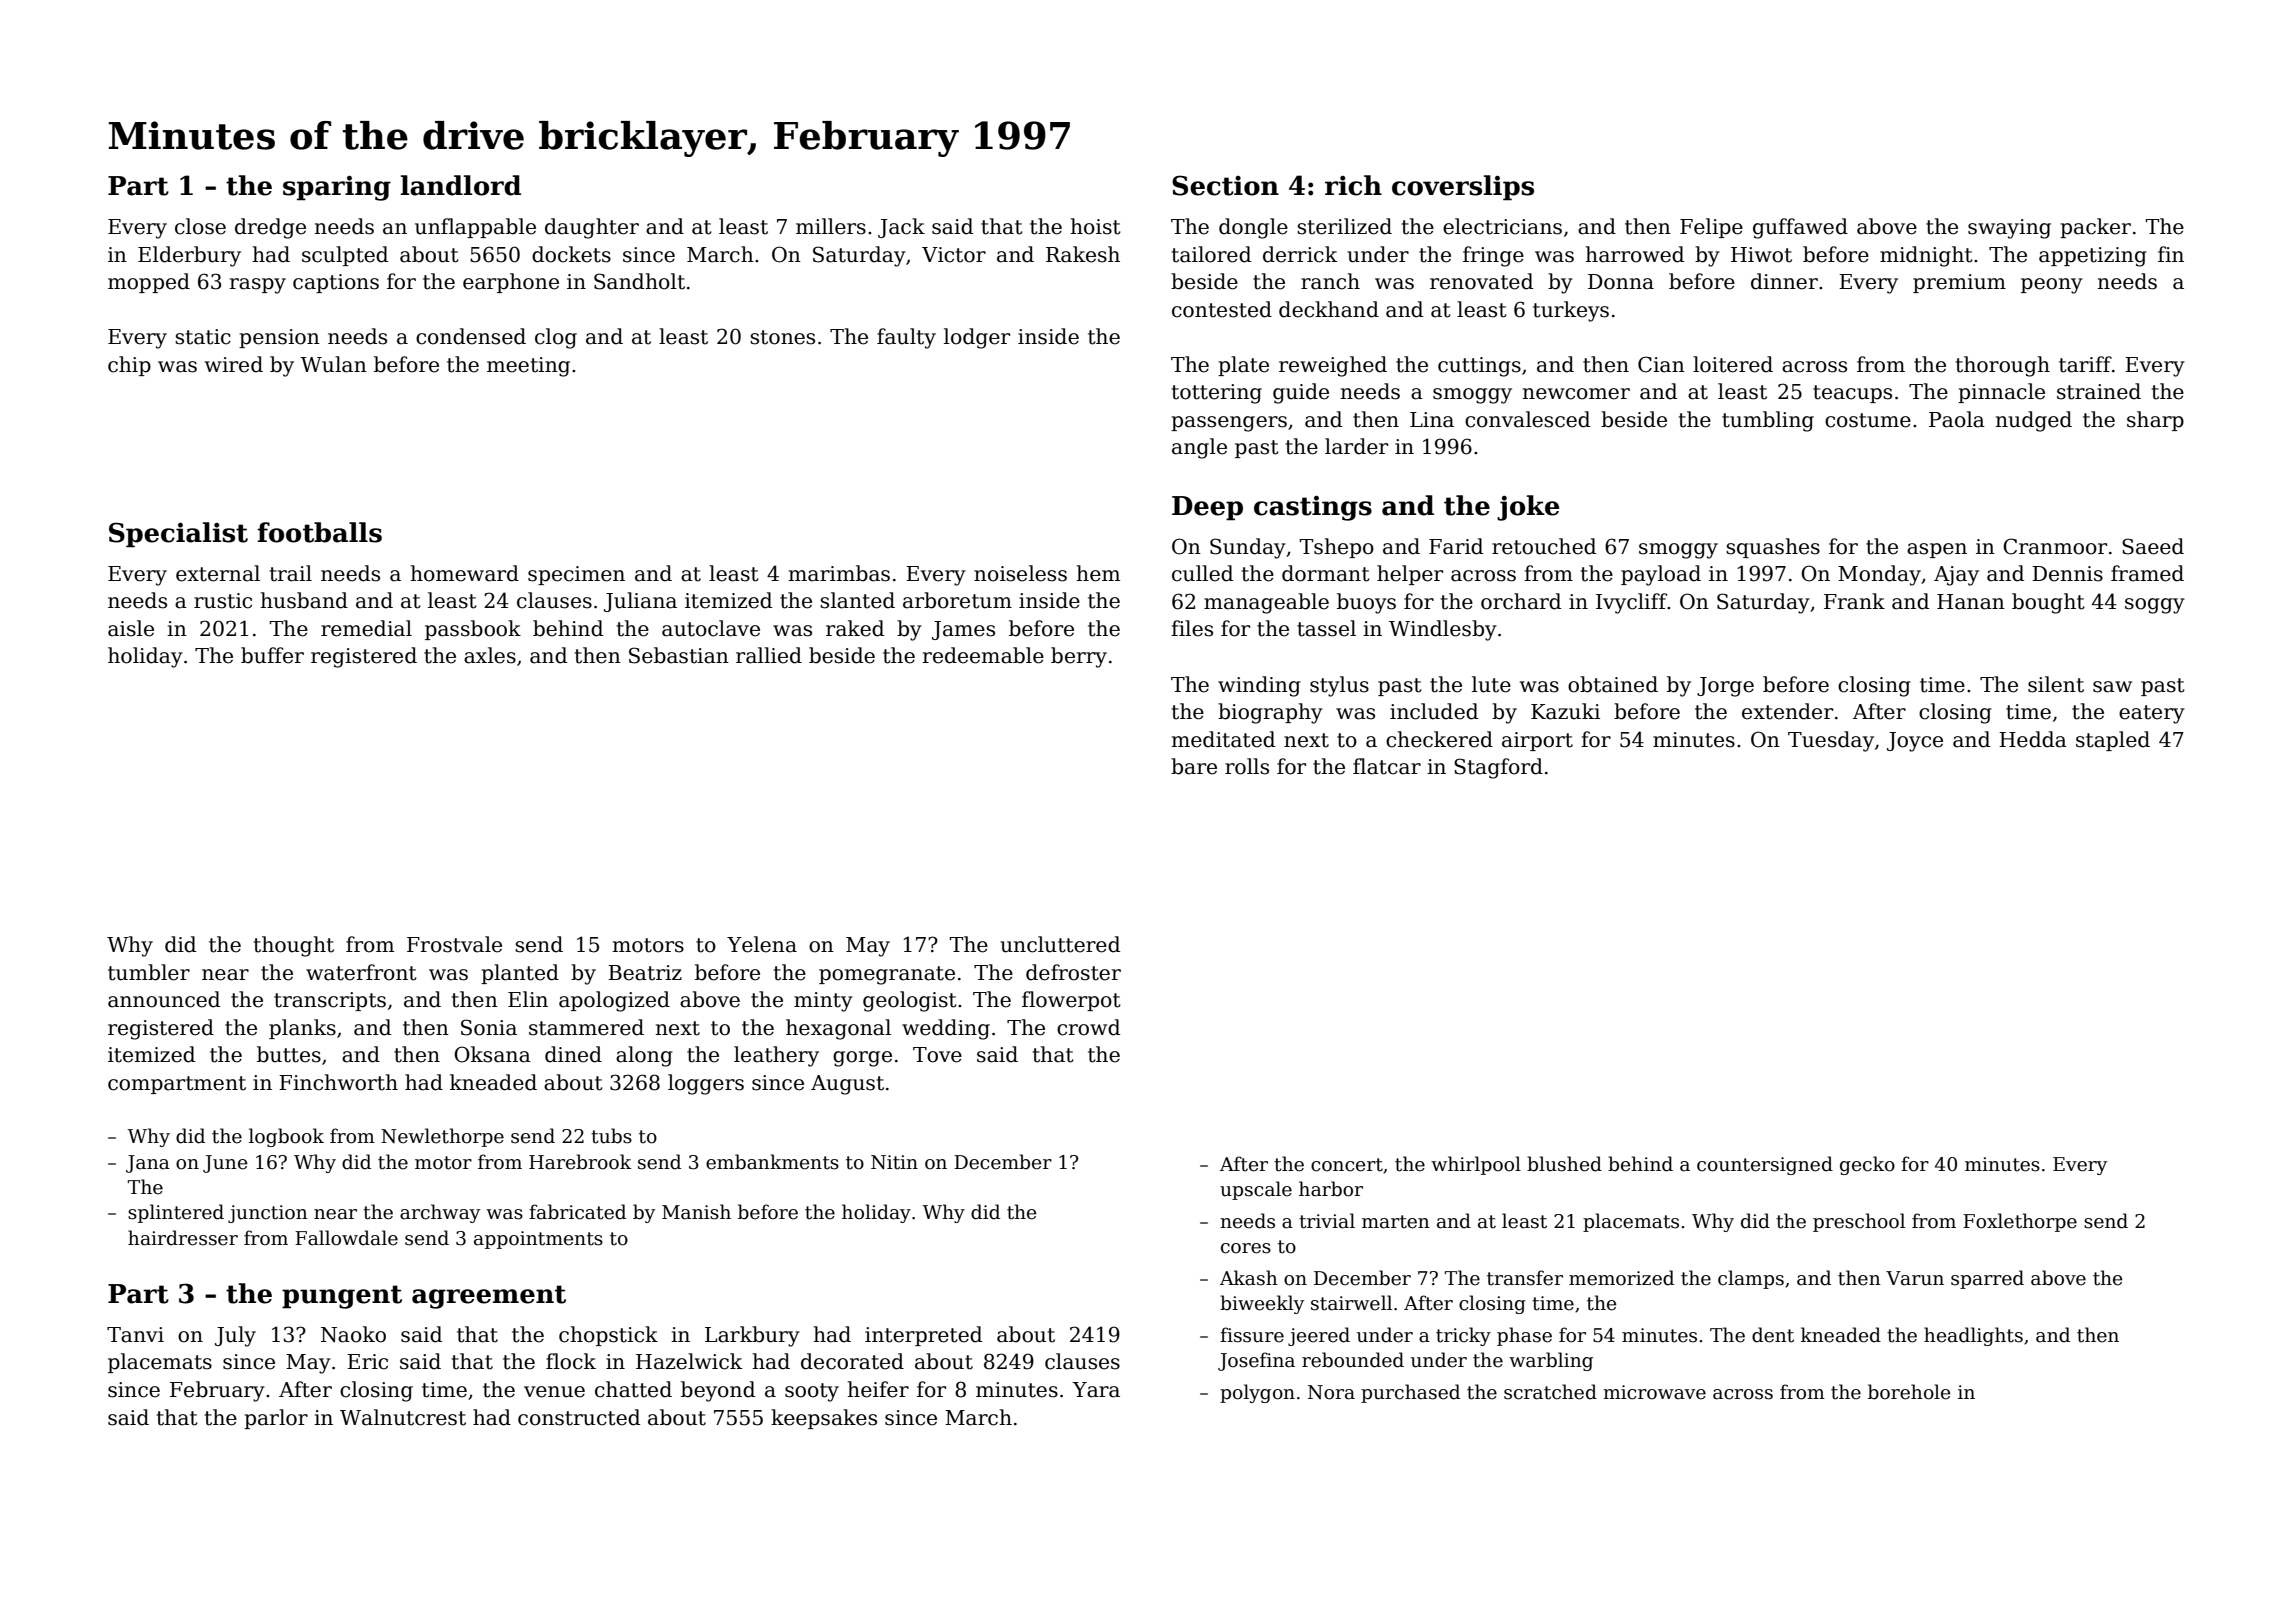 The image size is (2292, 1620). I want to click on daughter, so click(592, 228).
